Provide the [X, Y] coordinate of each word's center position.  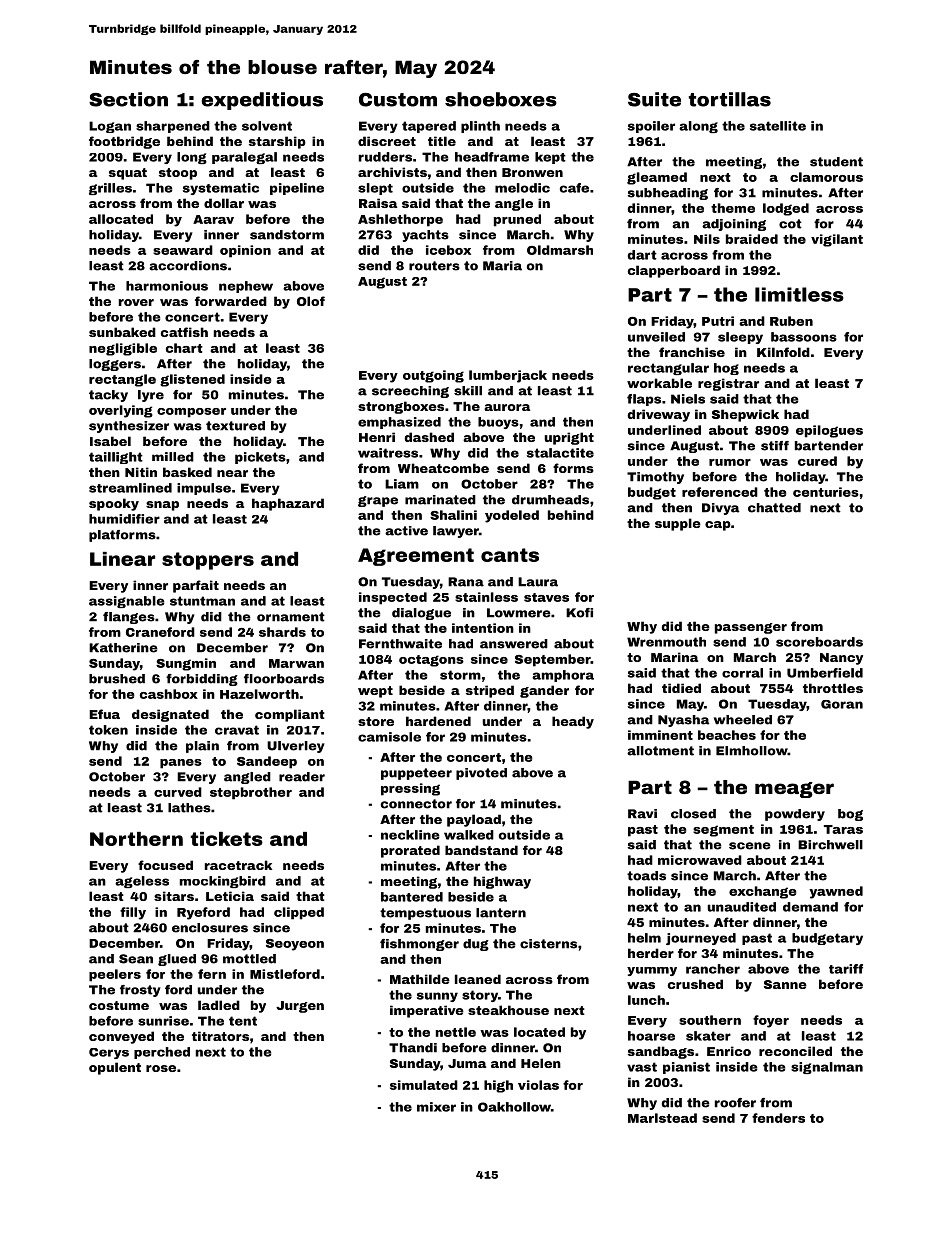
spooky [114, 504]
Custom [398, 100]
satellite [778, 126]
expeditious [262, 101]
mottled [249, 959]
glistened [192, 380]
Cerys [109, 1053]
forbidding [202, 680]
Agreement [416, 557]
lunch [646, 1000]
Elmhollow [752, 751]
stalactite [560, 453]
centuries [826, 492]
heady [573, 722]
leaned [478, 979]
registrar [728, 384]
